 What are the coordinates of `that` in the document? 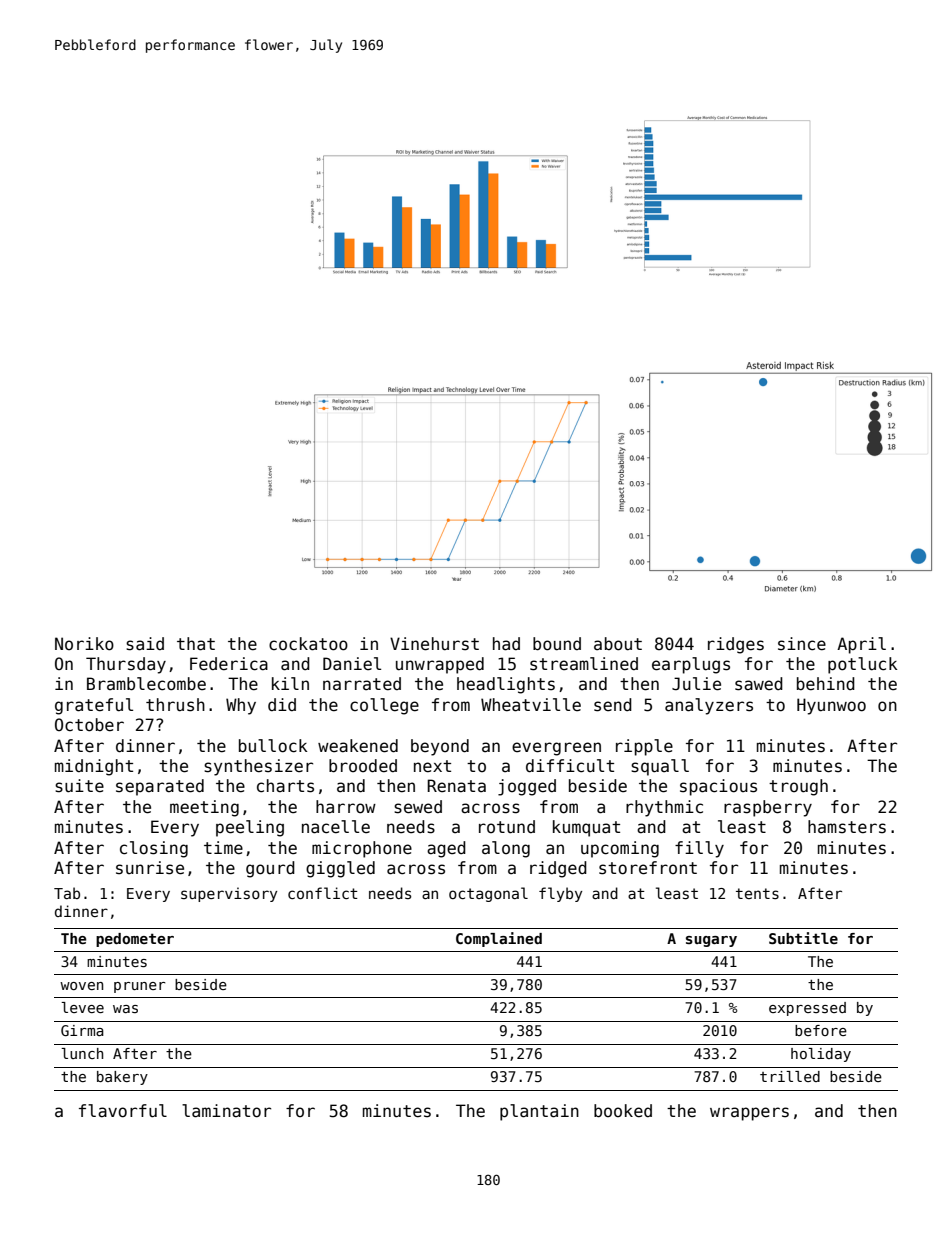 It's located at (196, 644).
